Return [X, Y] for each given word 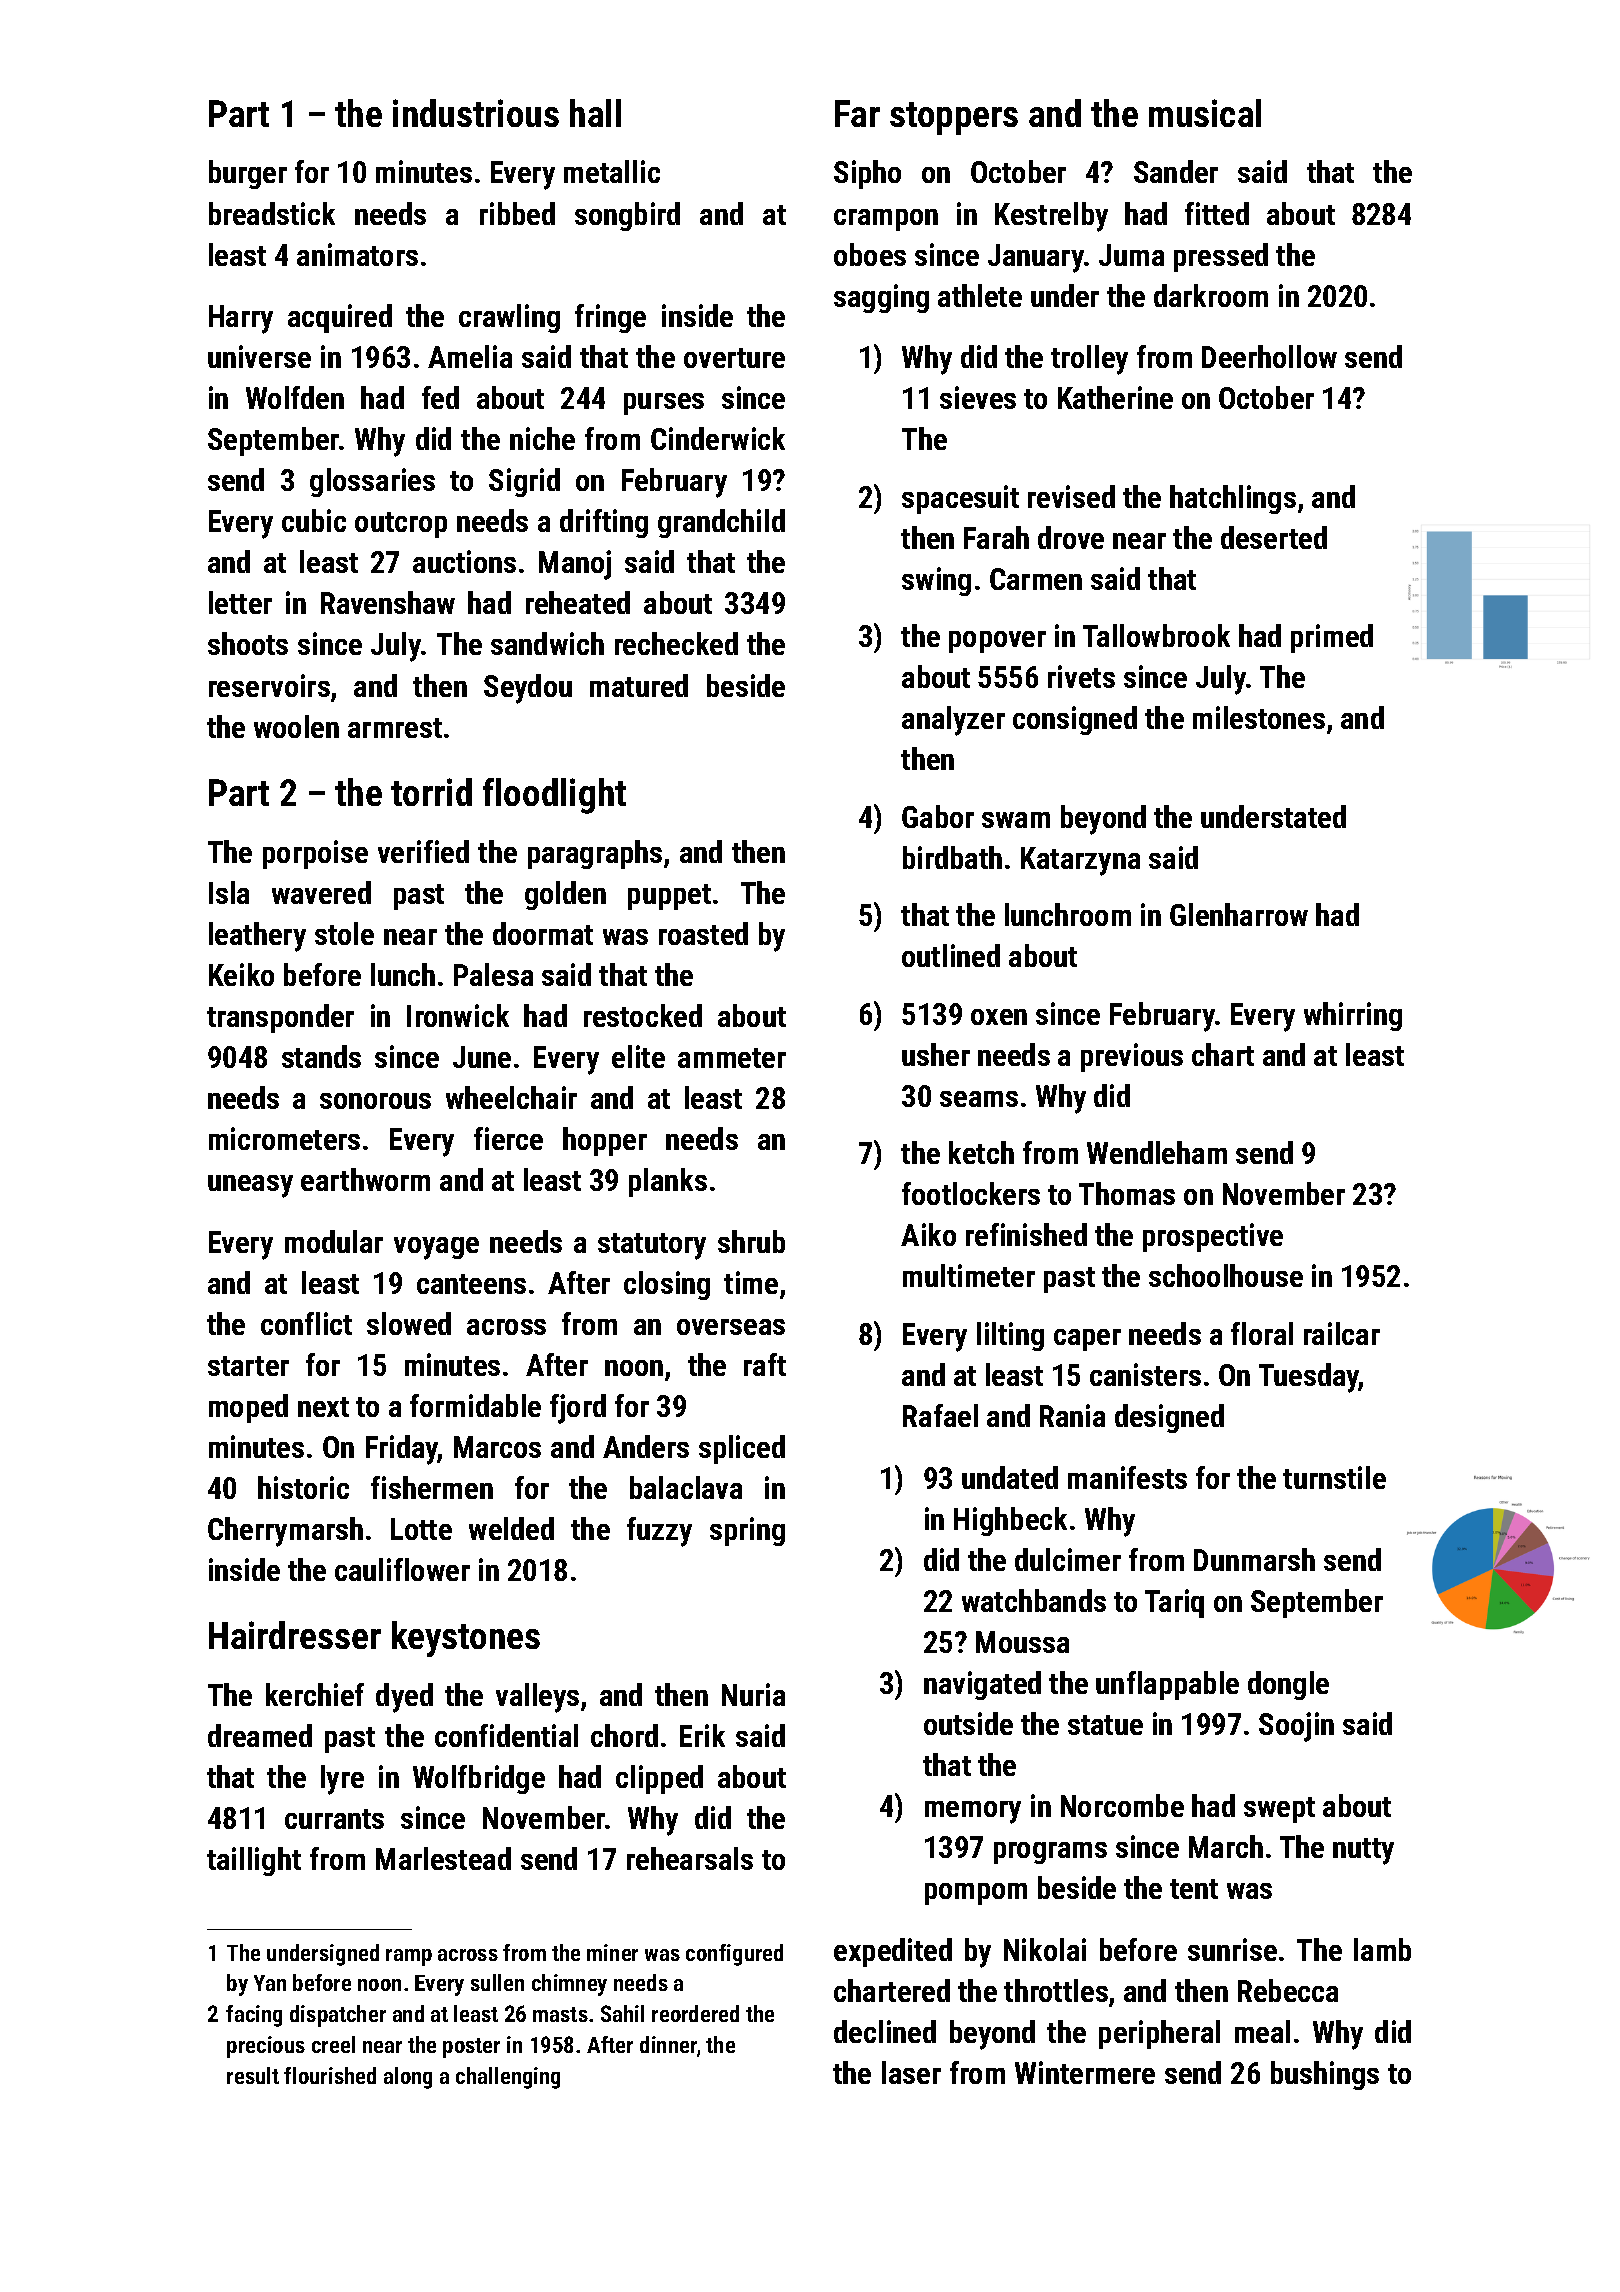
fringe [610, 318]
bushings [1325, 2075]
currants [334, 1819]
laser [911, 2072]
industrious [476, 113]
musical [1205, 113]
